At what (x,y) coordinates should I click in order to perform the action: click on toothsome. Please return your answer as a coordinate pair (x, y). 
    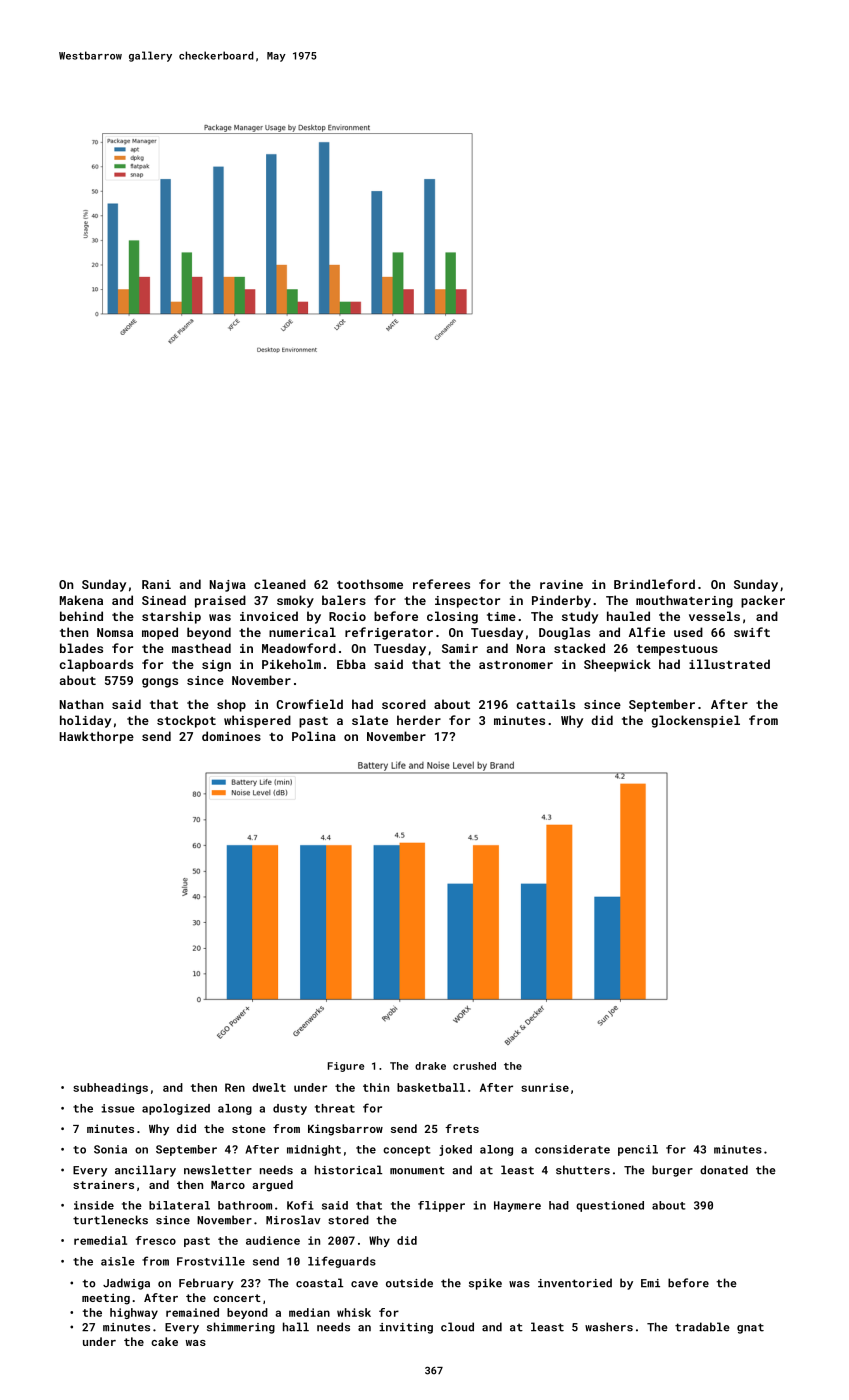
    Looking at the image, I should click on (370, 584).
